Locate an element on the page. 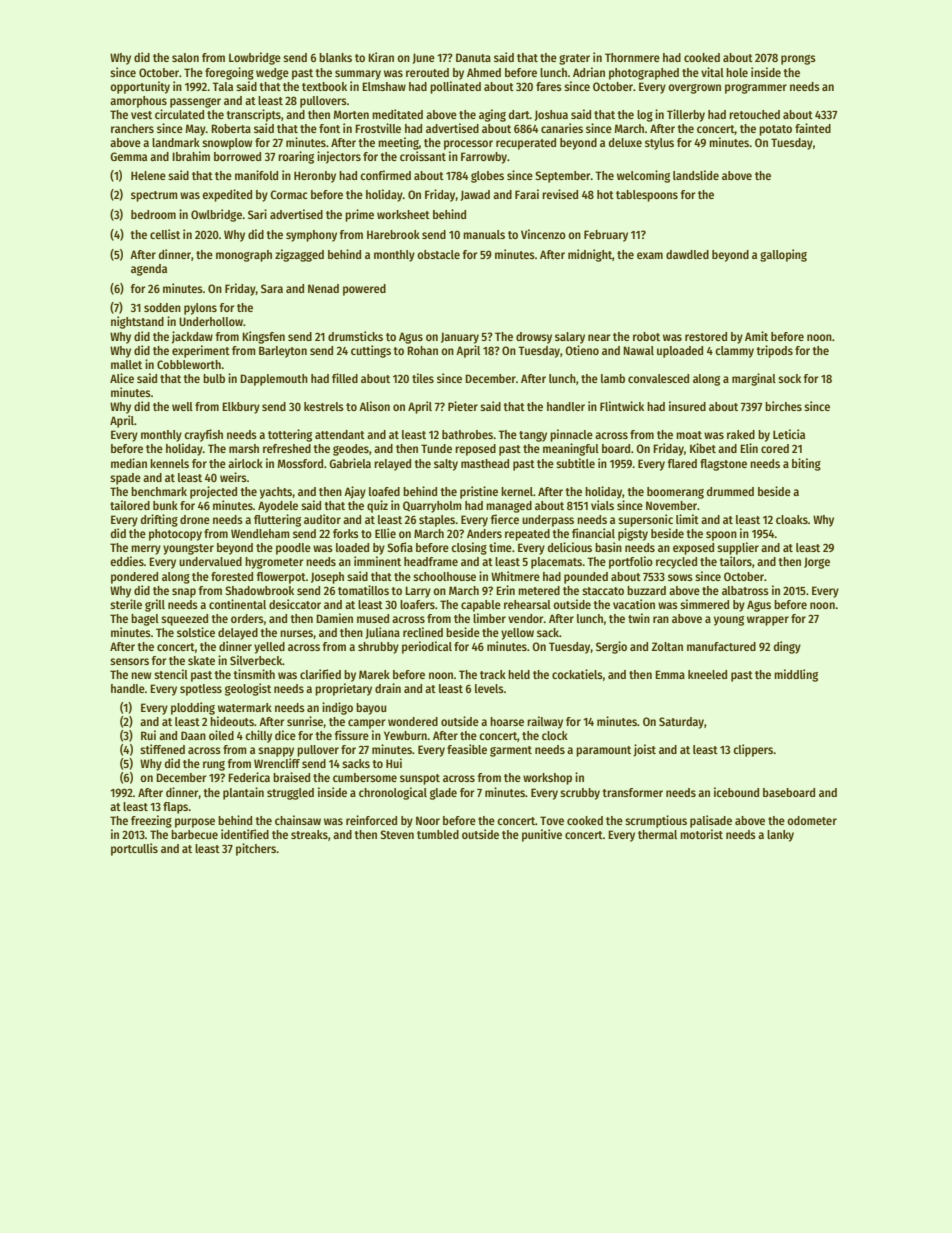 The height and width of the image is (1233, 952). freezing is located at coordinates (151, 821).
